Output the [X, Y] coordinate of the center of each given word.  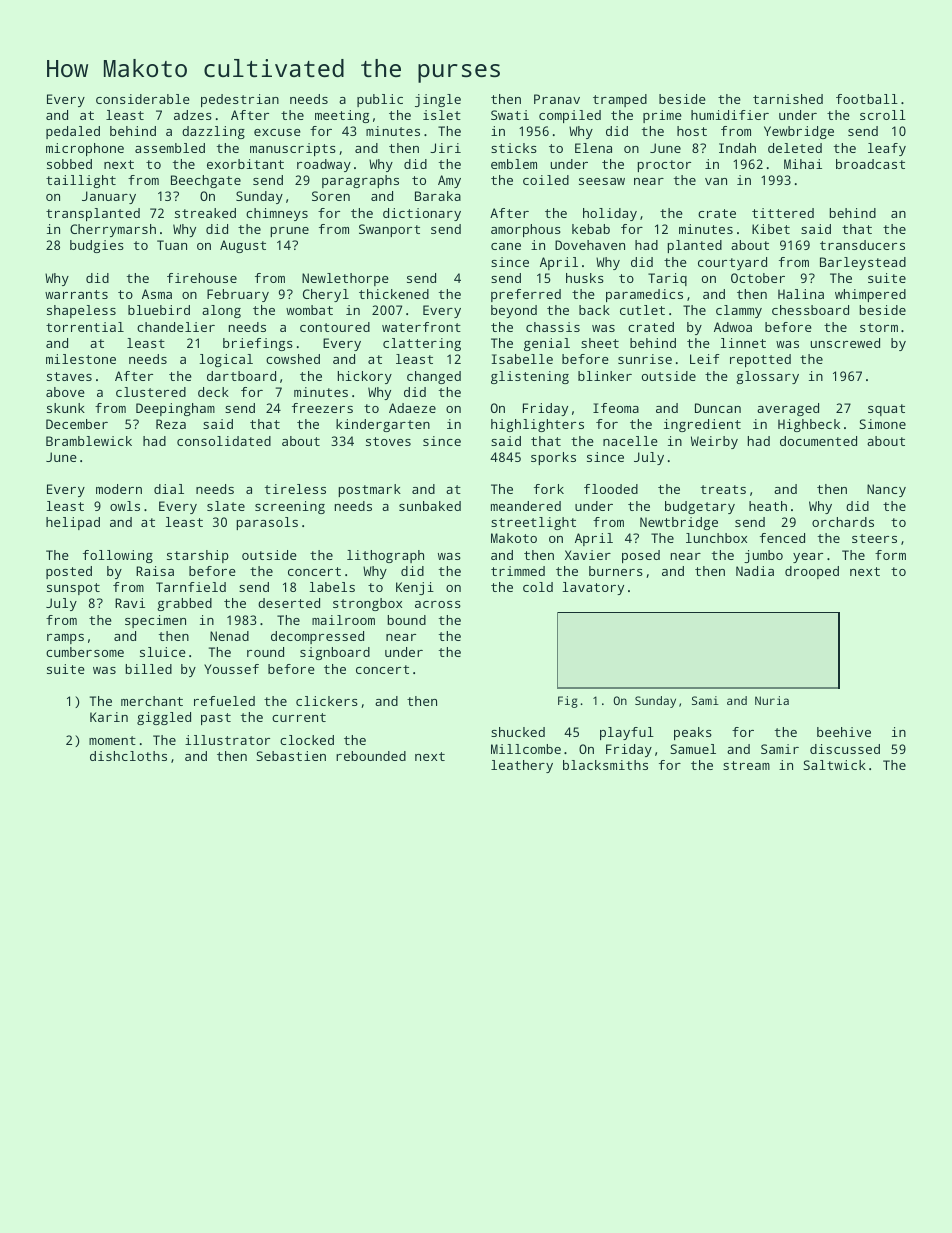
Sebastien [291, 756]
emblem [514, 164]
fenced [782, 538]
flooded [611, 489]
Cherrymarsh [113, 230]
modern [119, 489]
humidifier [730, 115]
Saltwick [834, 765]
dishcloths [128, 756]
